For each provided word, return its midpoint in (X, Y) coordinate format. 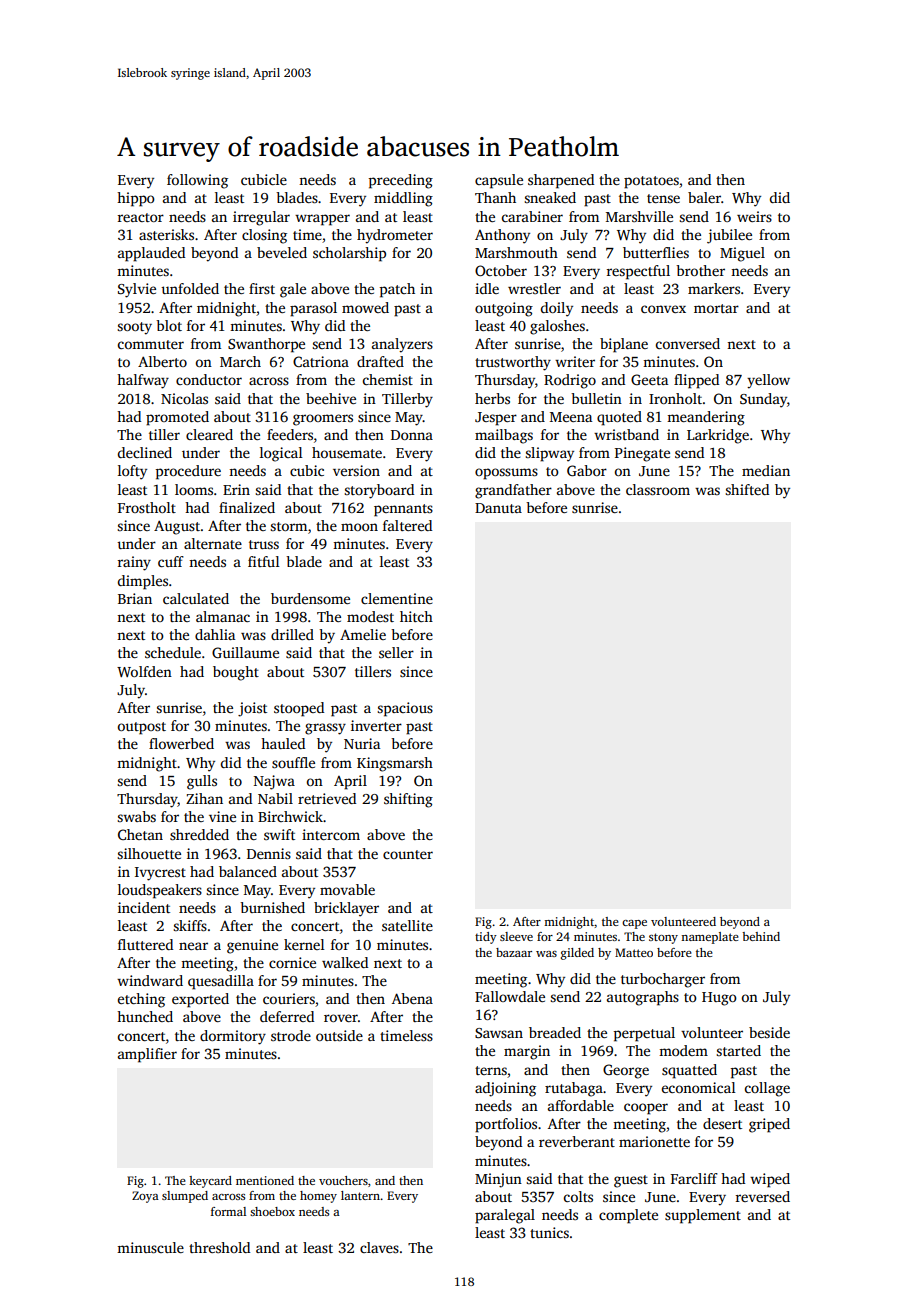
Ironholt (675, 398)
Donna (412, 435)
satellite (407, 925)
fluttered (145, 944)
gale (293, 290)
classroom (658, 489)
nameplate (710, 938)
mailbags (504, 436)
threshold (219, 1247)
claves (379, 1247)
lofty (132, 472)
